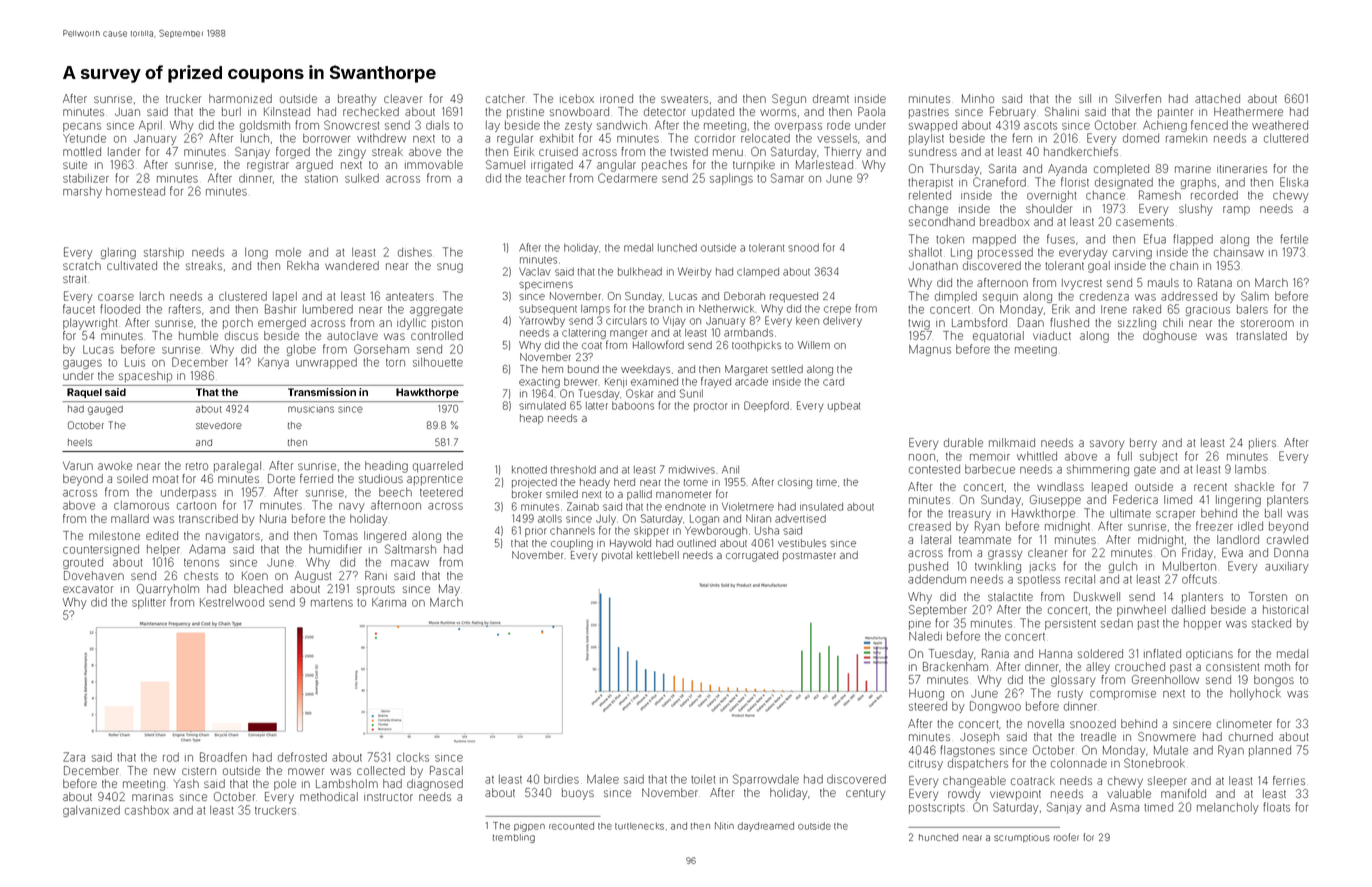 This screenshot has height=887, width=1372. I want to click on clocks, so click(413, 757).
